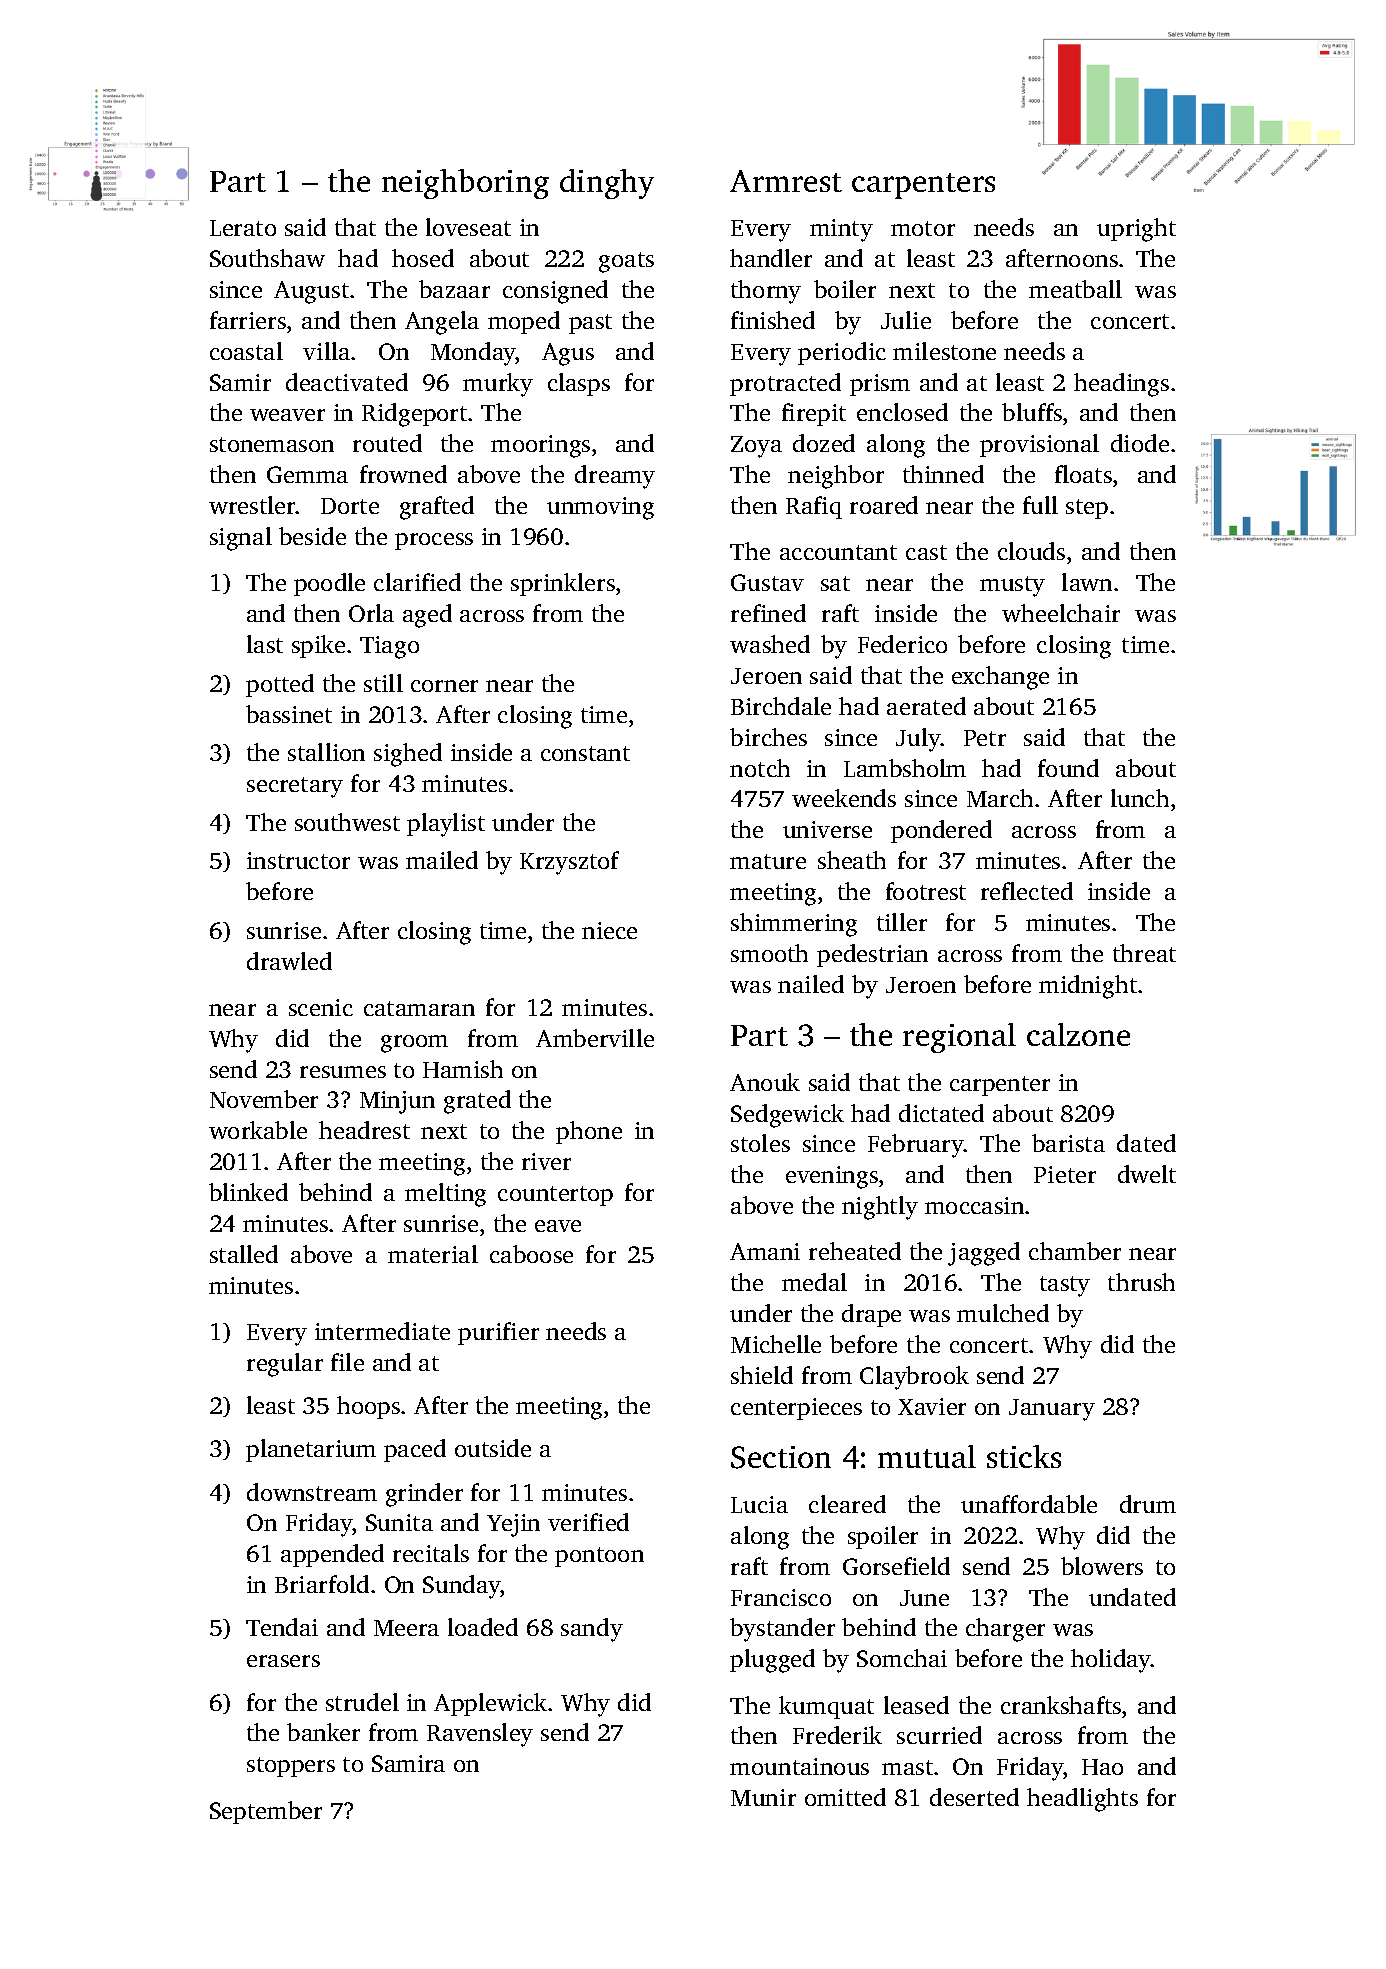 This screenshot has width=1386, height=1969. What do you see at coordinates (923, 228) in the screenshot?
I see `motor` at bounding box center [923, 228].
